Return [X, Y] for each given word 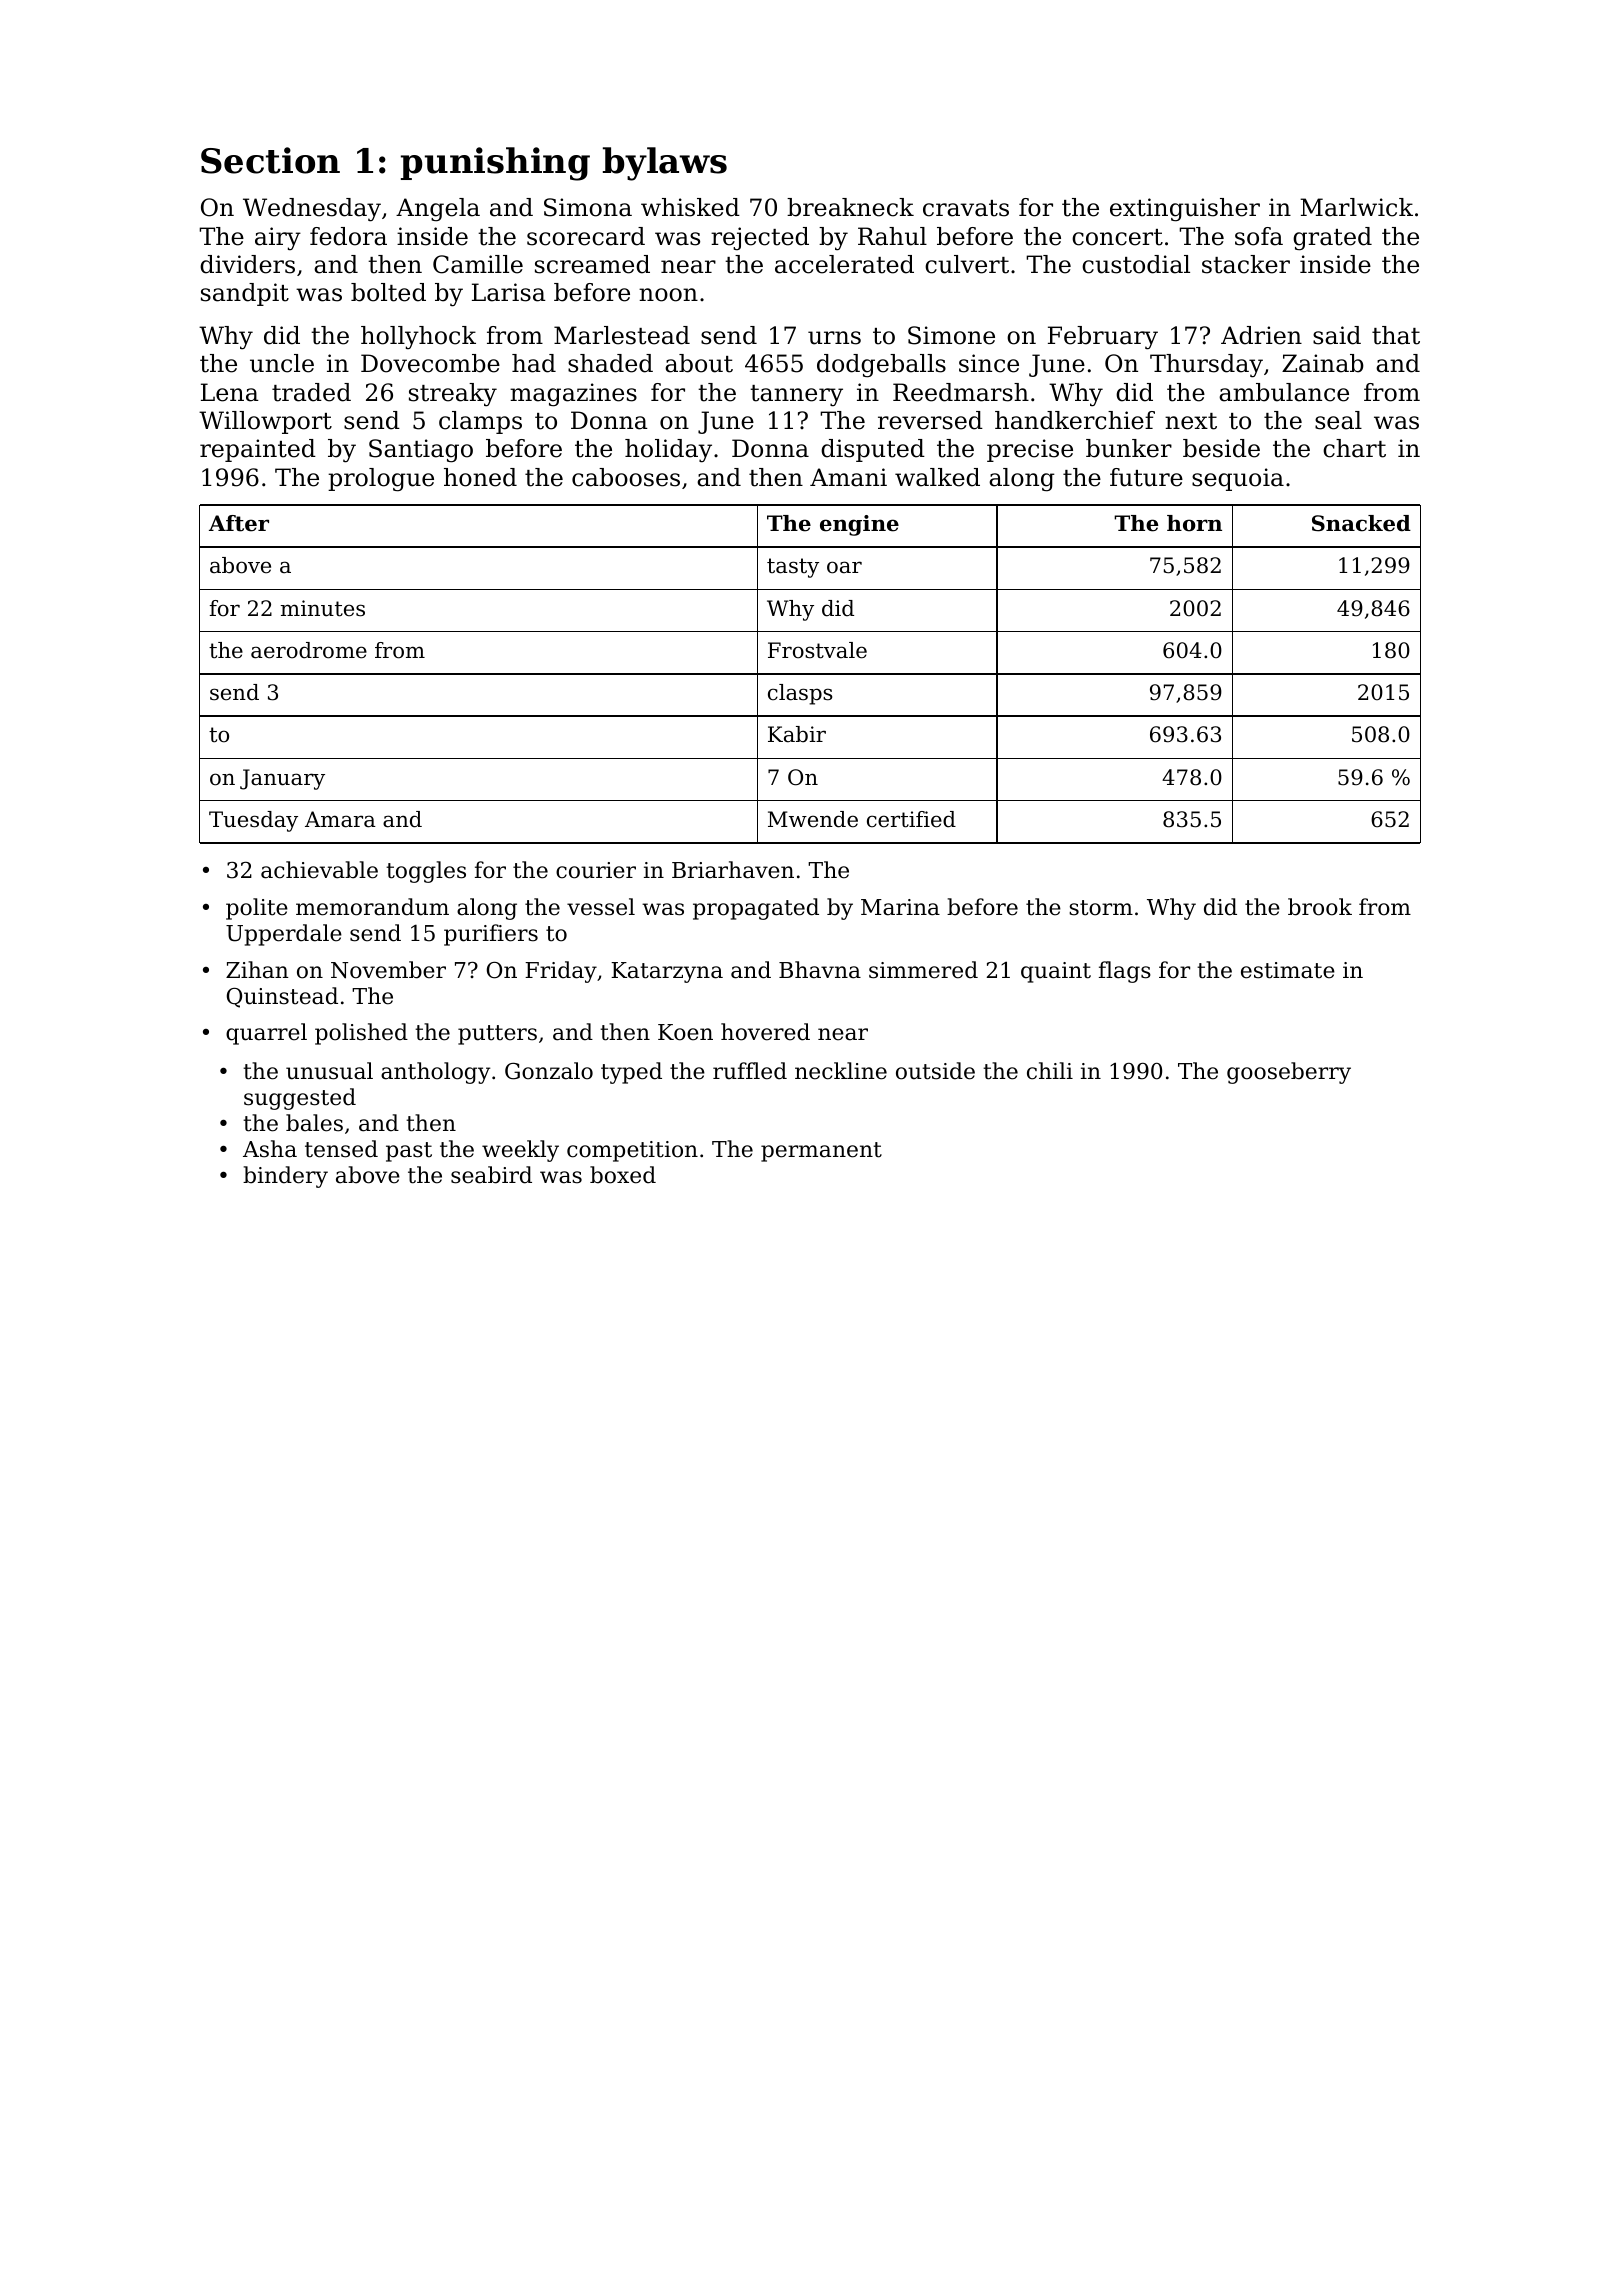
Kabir [797, 734]
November [388, 970]
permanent [821, 1152]
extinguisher [1185, 210]
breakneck [850, 207]
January [282, 779]
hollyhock [418, 337]
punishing [495, 164]
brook [1320, 907]
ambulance [1284, 392]
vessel [601, 907]
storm [1101, 908]
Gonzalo [549, 1071]
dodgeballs [881, 366]
